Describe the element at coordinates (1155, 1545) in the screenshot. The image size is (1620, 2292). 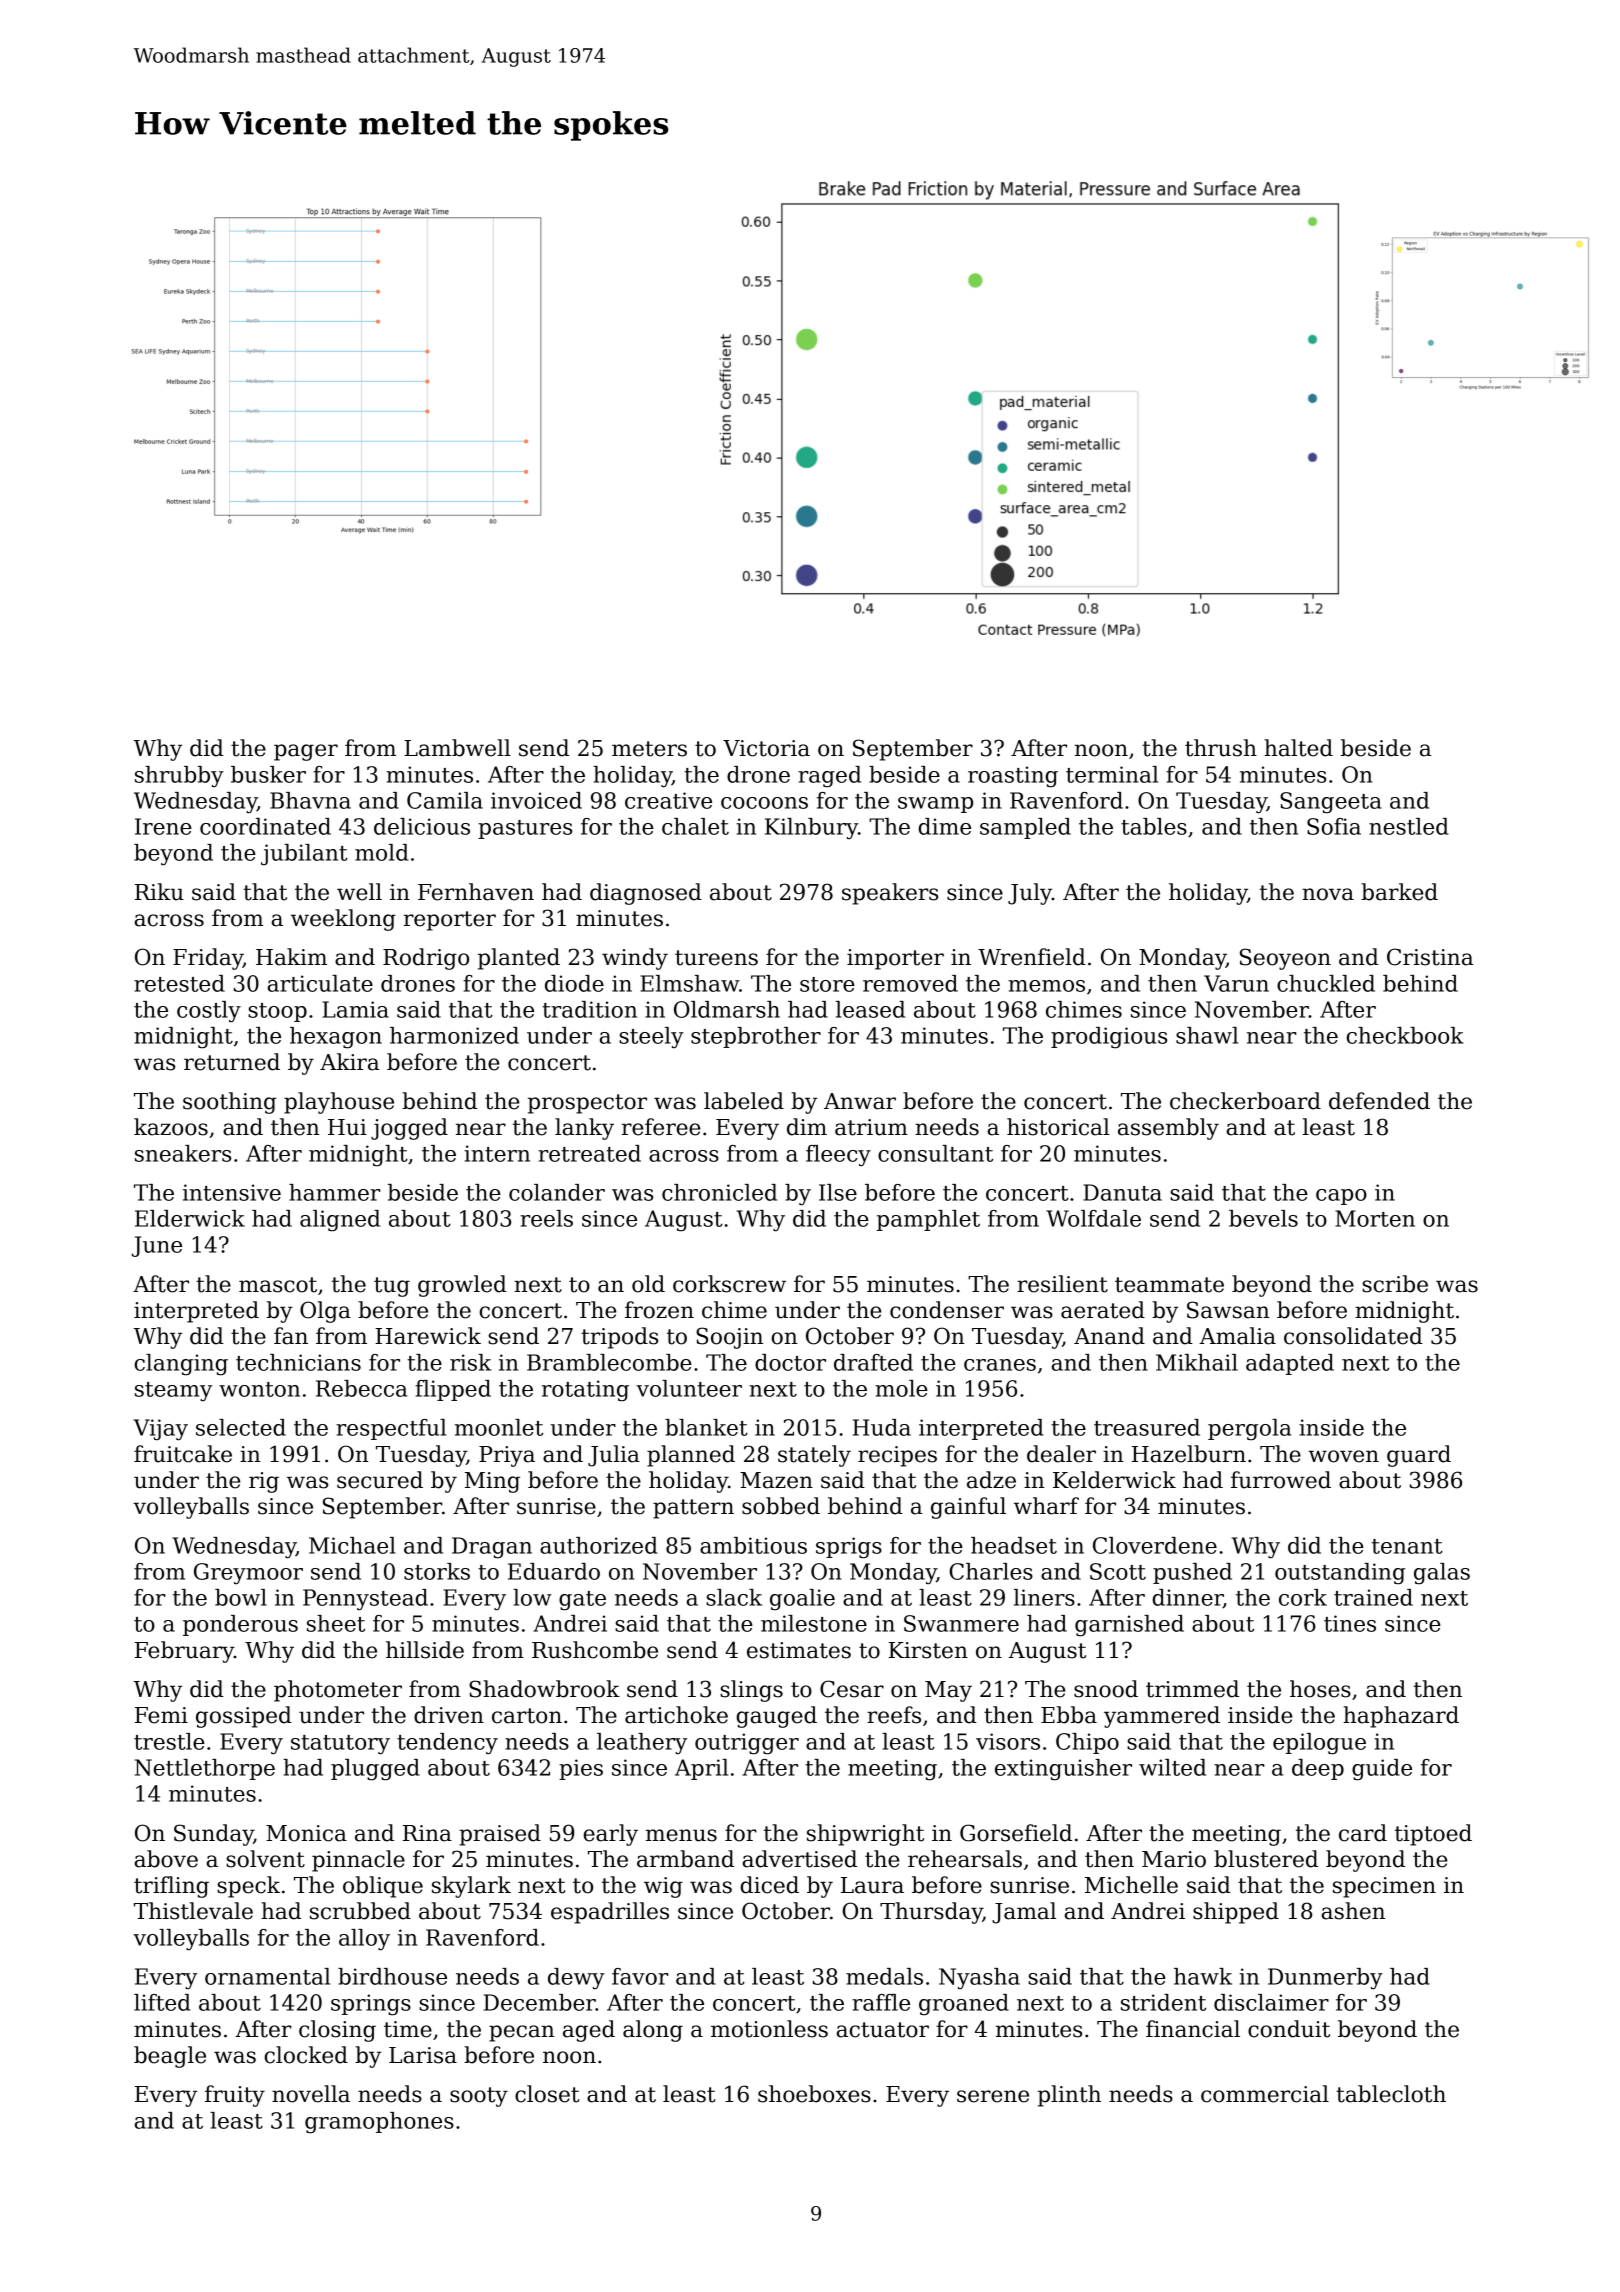
I see `Cloverdene` at that location.
